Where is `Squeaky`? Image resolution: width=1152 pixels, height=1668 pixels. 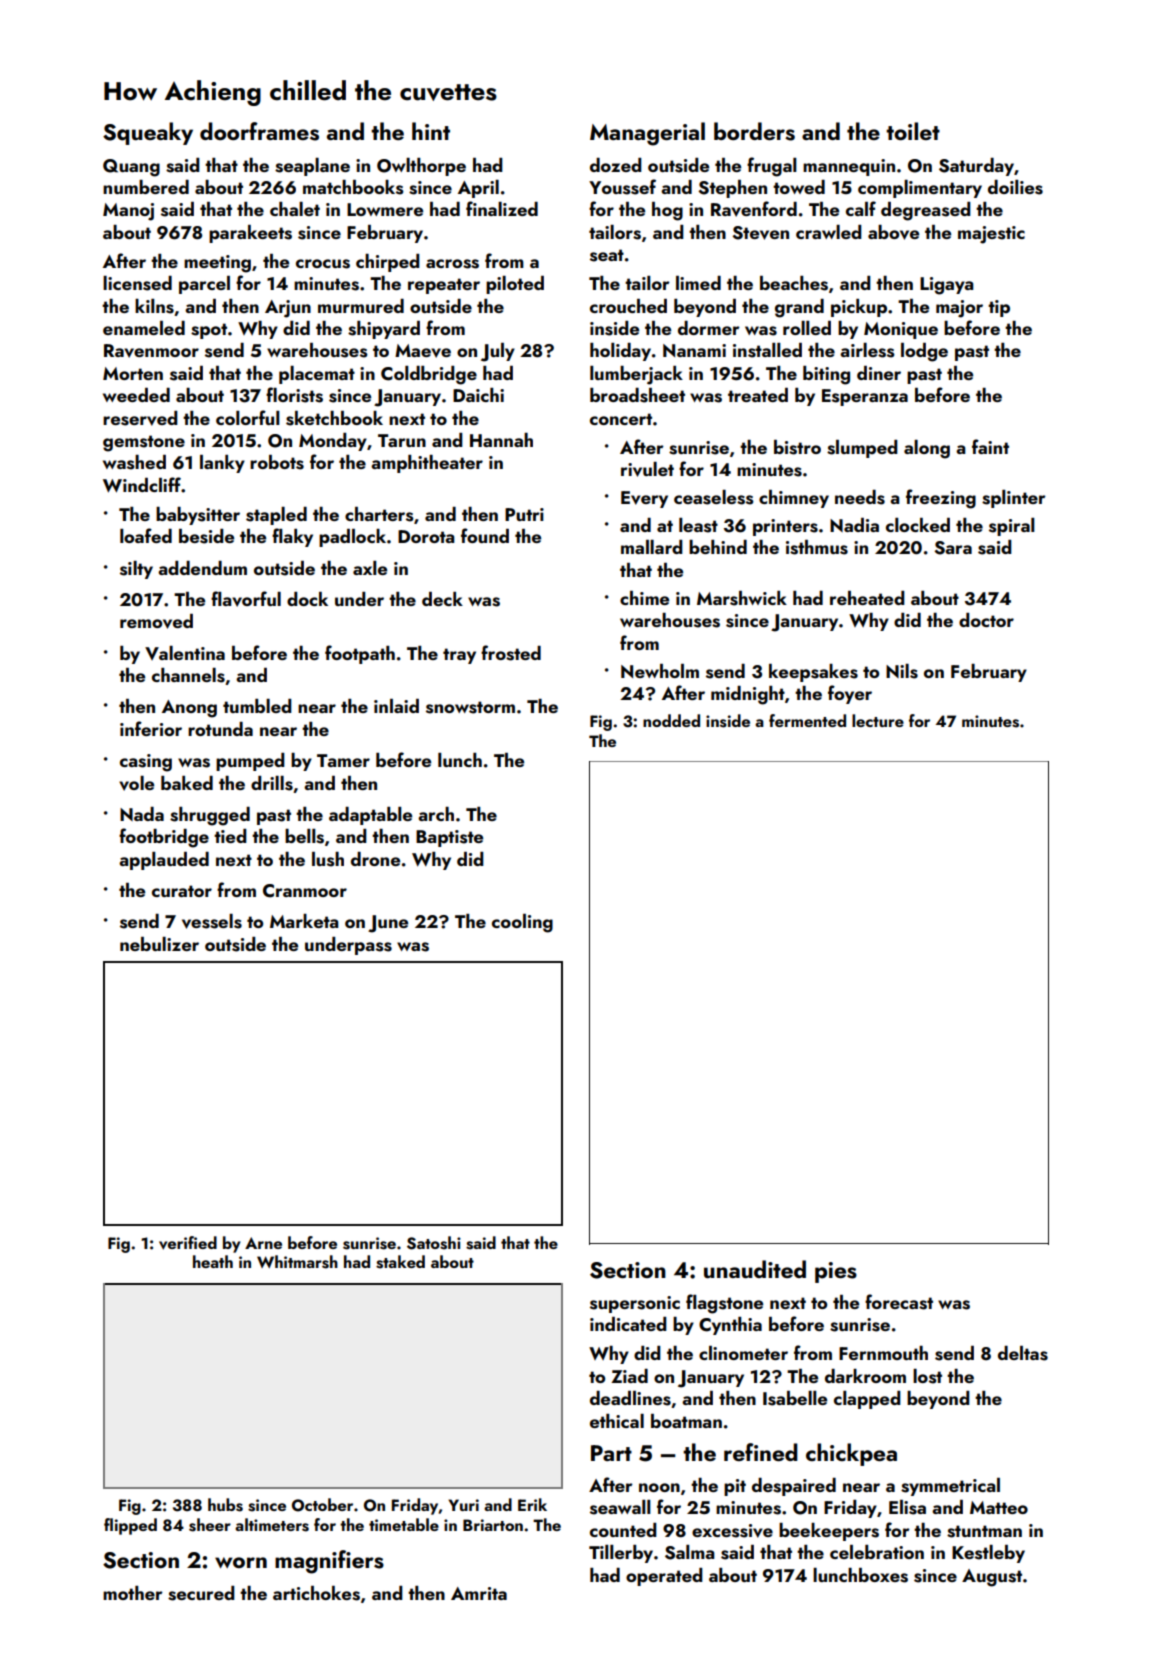
Squeaky is located at coordinates (148, 133).
